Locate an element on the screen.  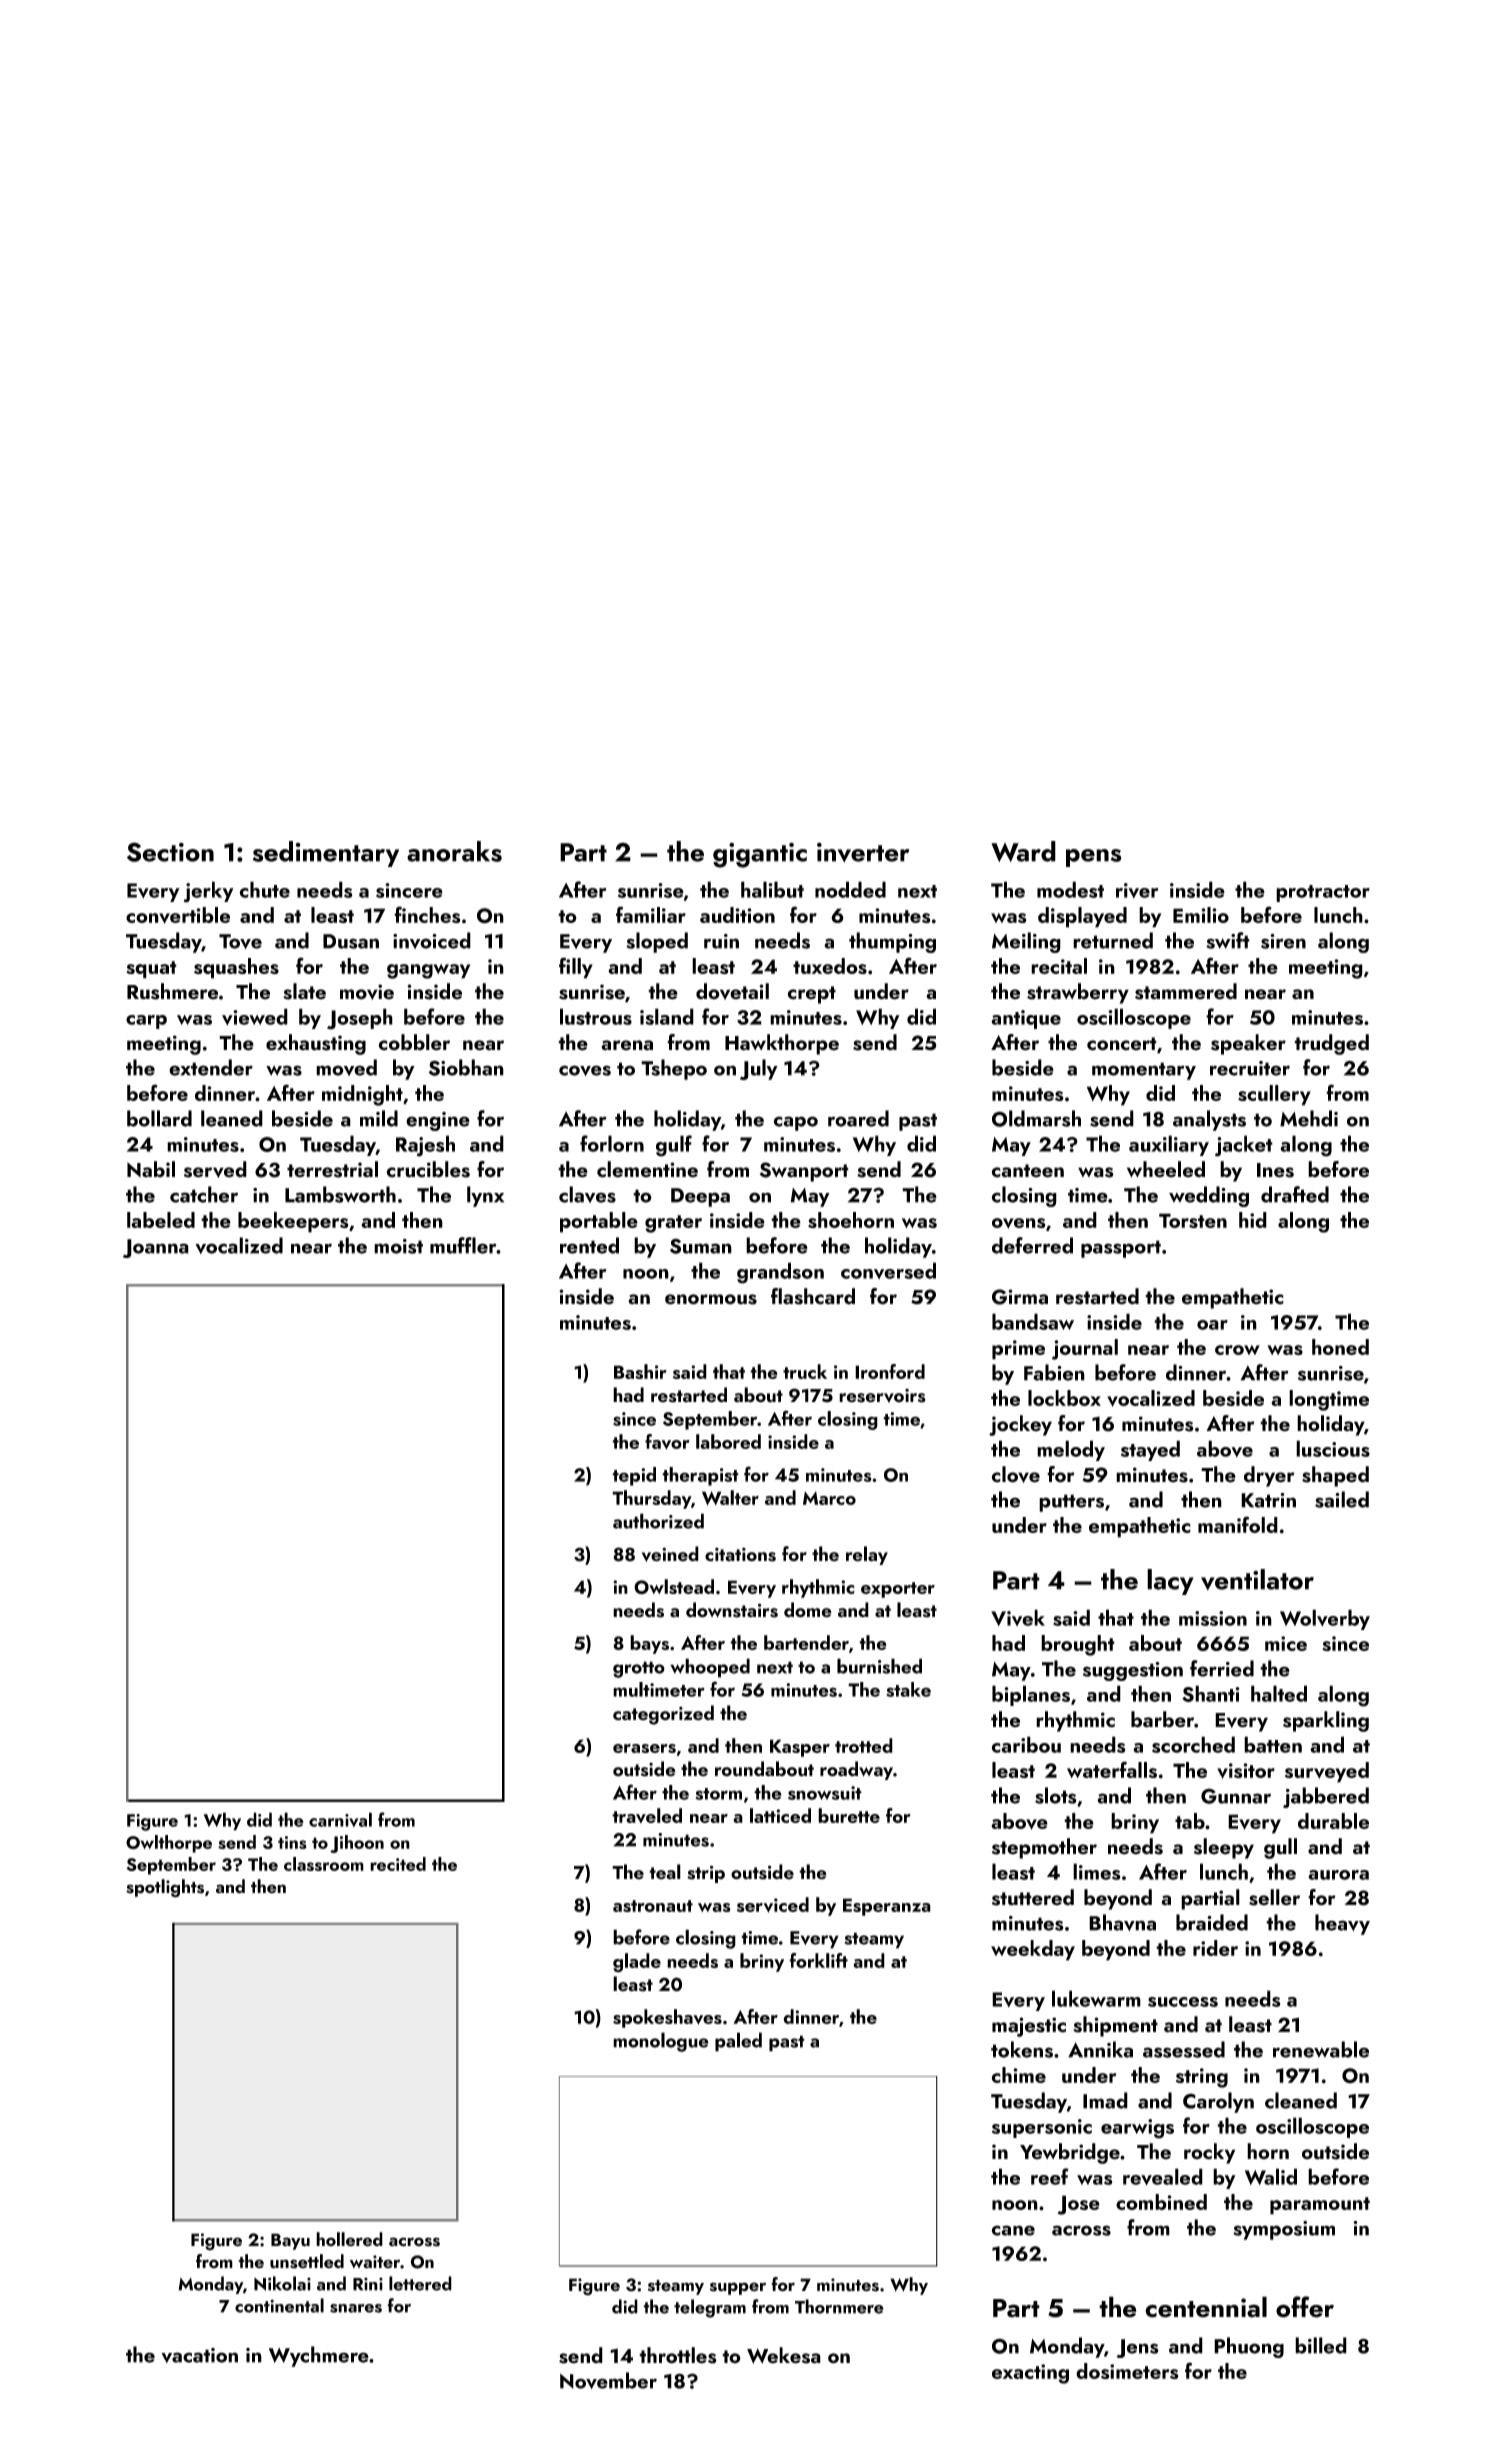
pens is located at coordinates (1093, 858).
